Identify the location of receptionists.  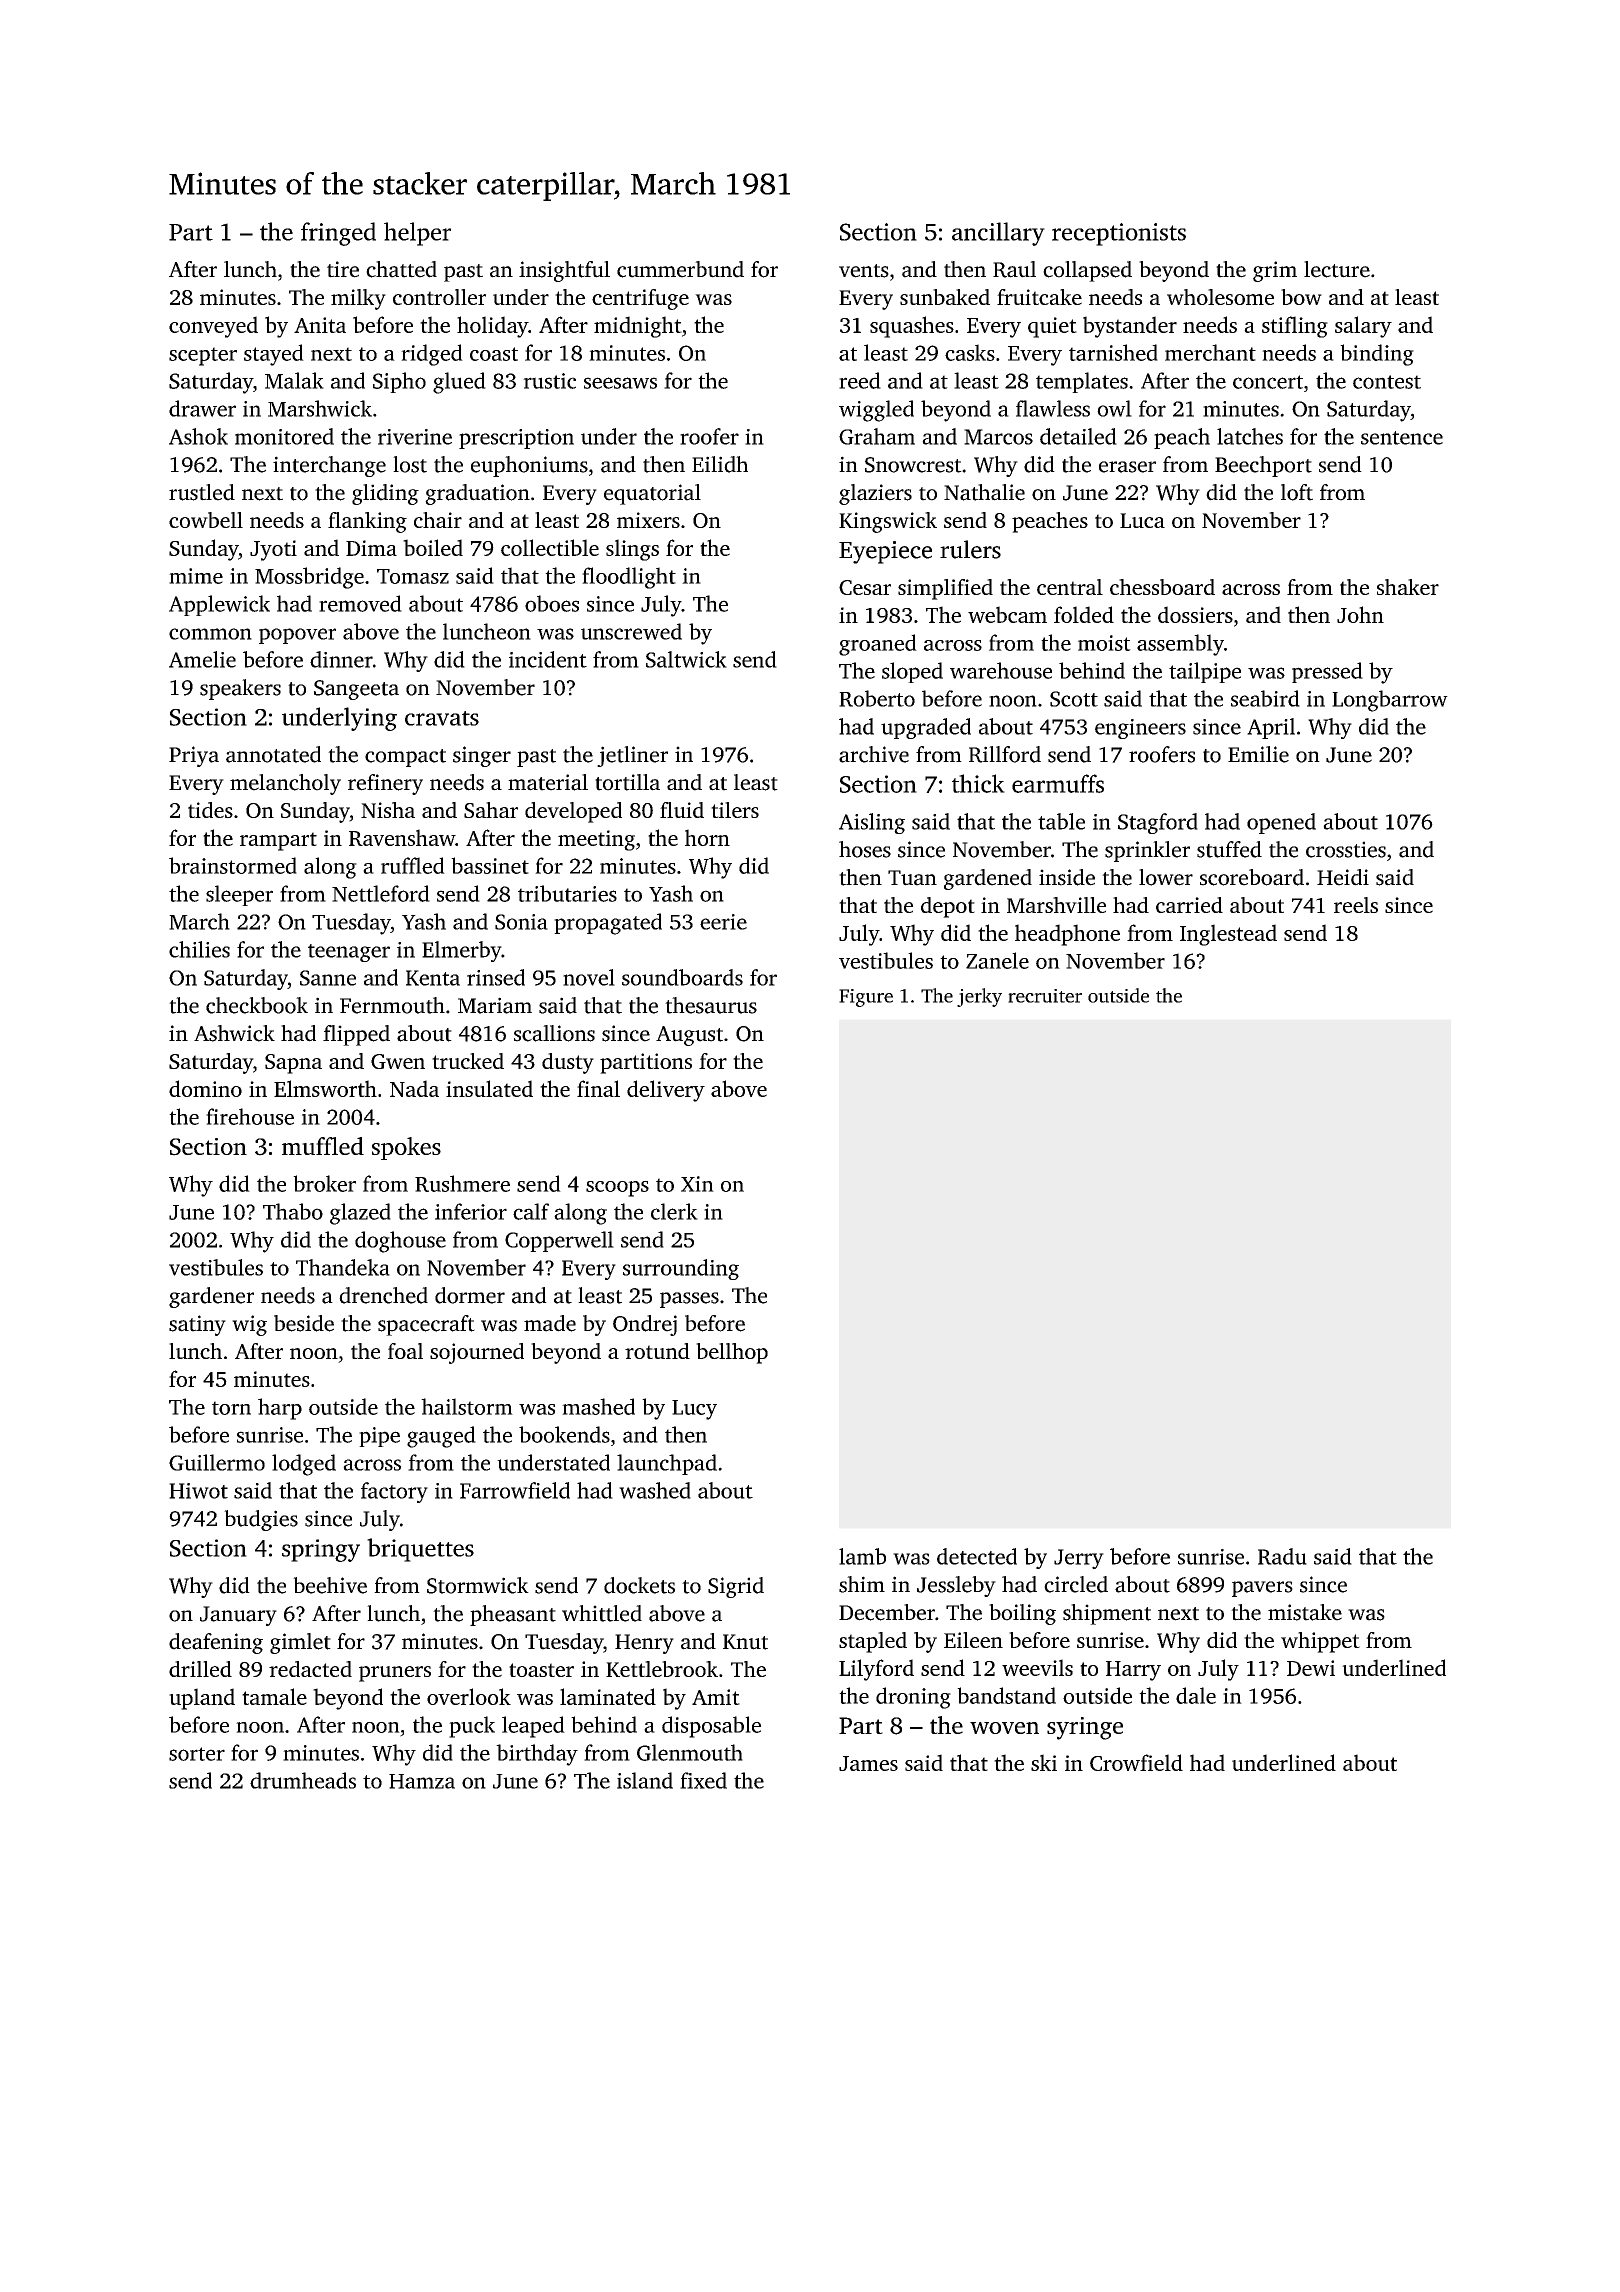
(1119, 234).
